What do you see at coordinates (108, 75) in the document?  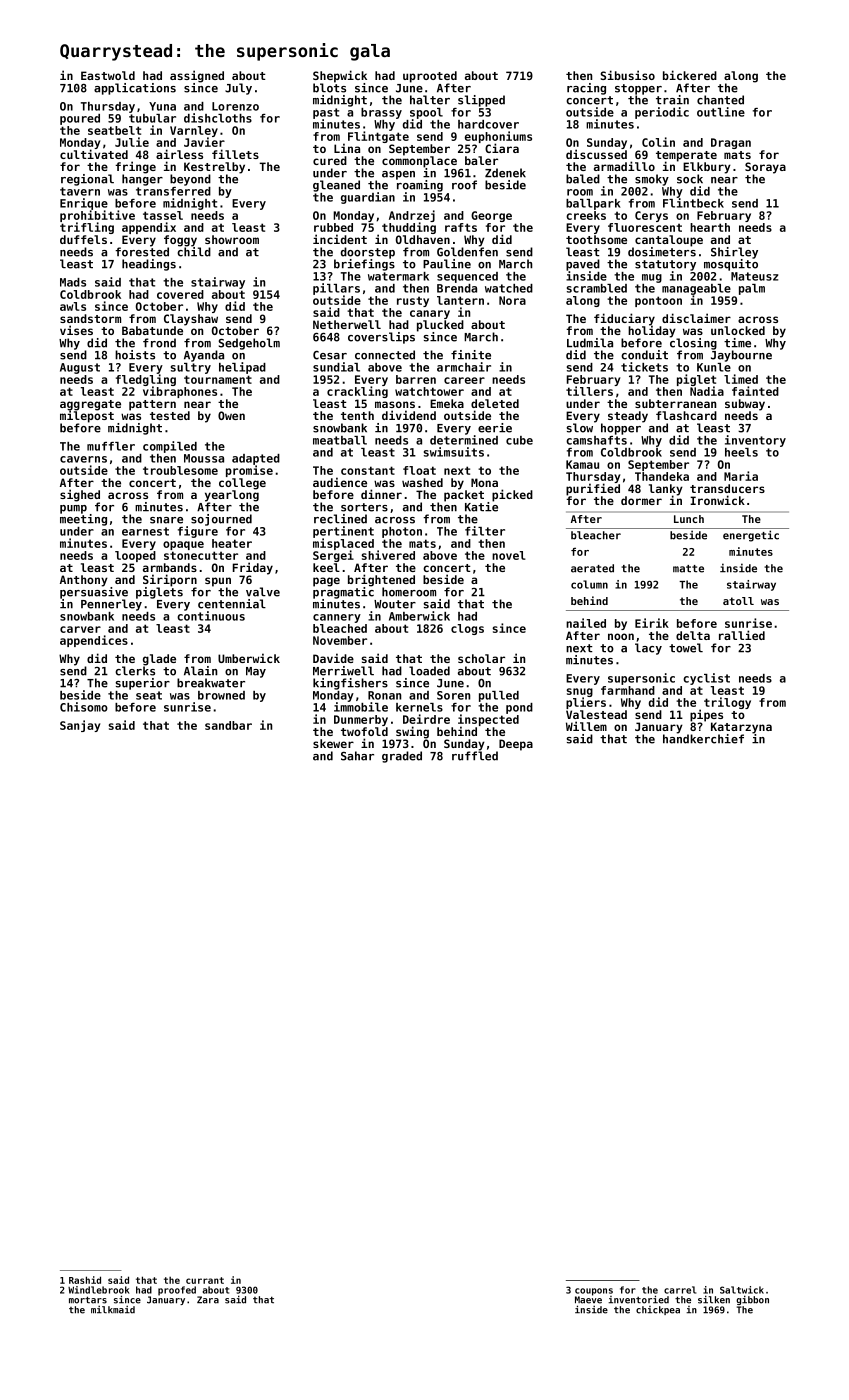 I see `Eastwold` at bounding box center [108, 75].
